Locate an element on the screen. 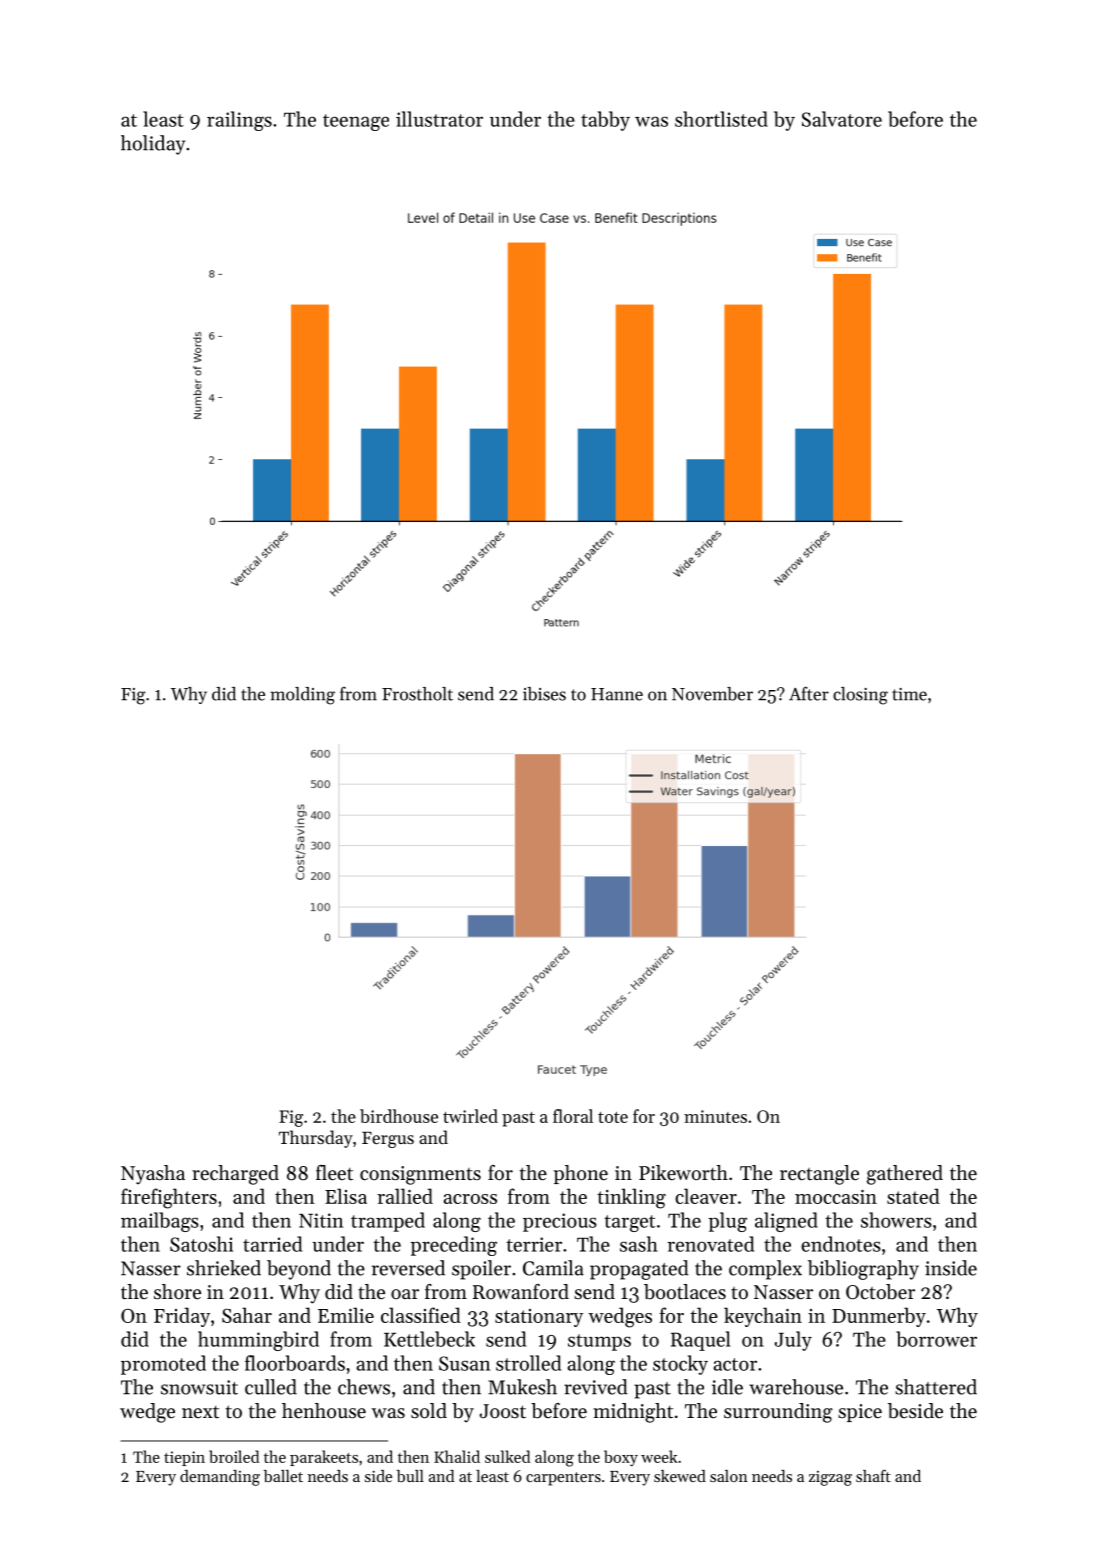  teenage is located at coordinates (356, 122).
